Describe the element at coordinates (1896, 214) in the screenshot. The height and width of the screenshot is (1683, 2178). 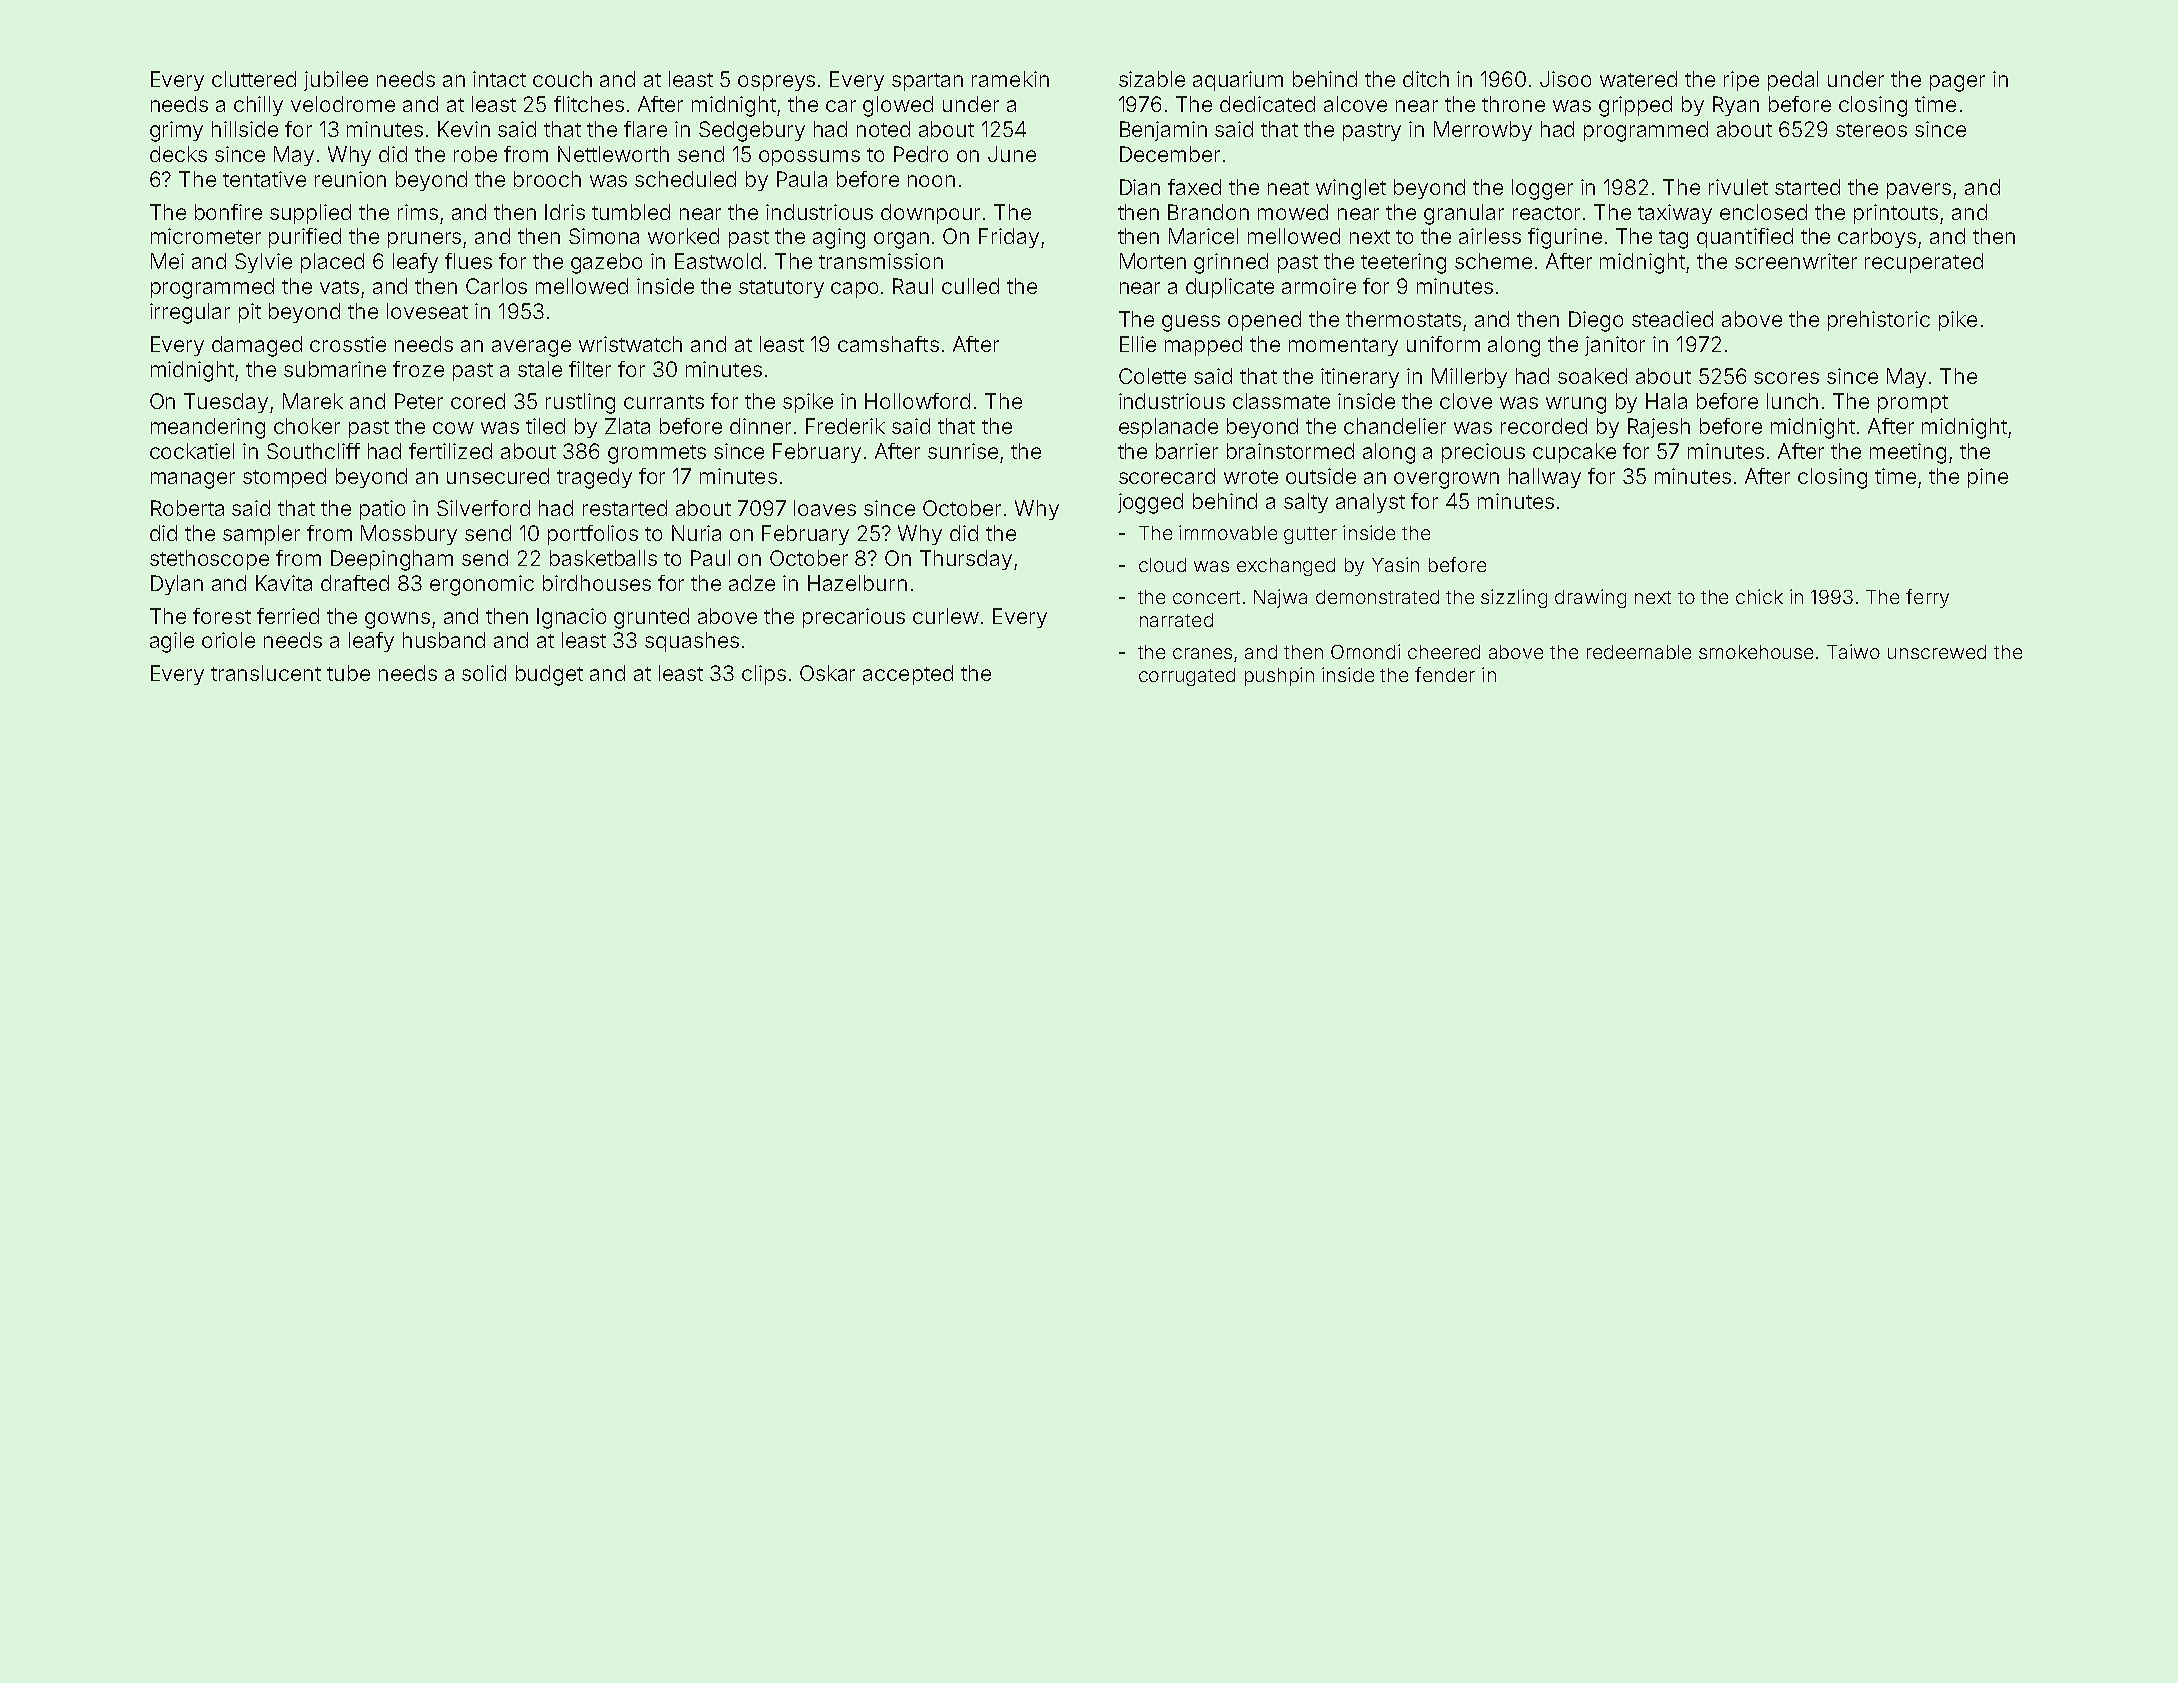
I see `printouts` at that location.
